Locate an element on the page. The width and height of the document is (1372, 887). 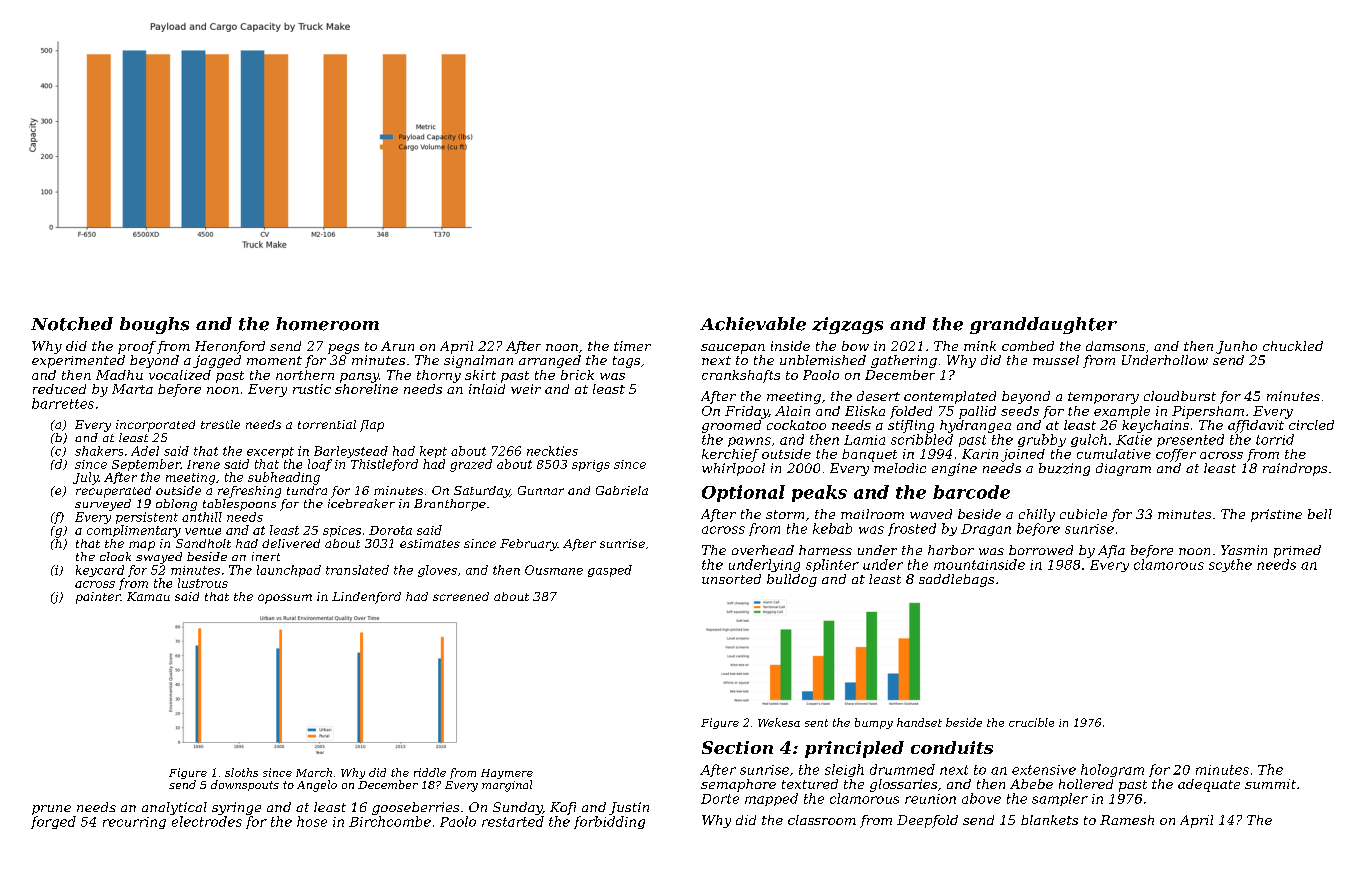
Achievable is located at coordinates (753, 324).
